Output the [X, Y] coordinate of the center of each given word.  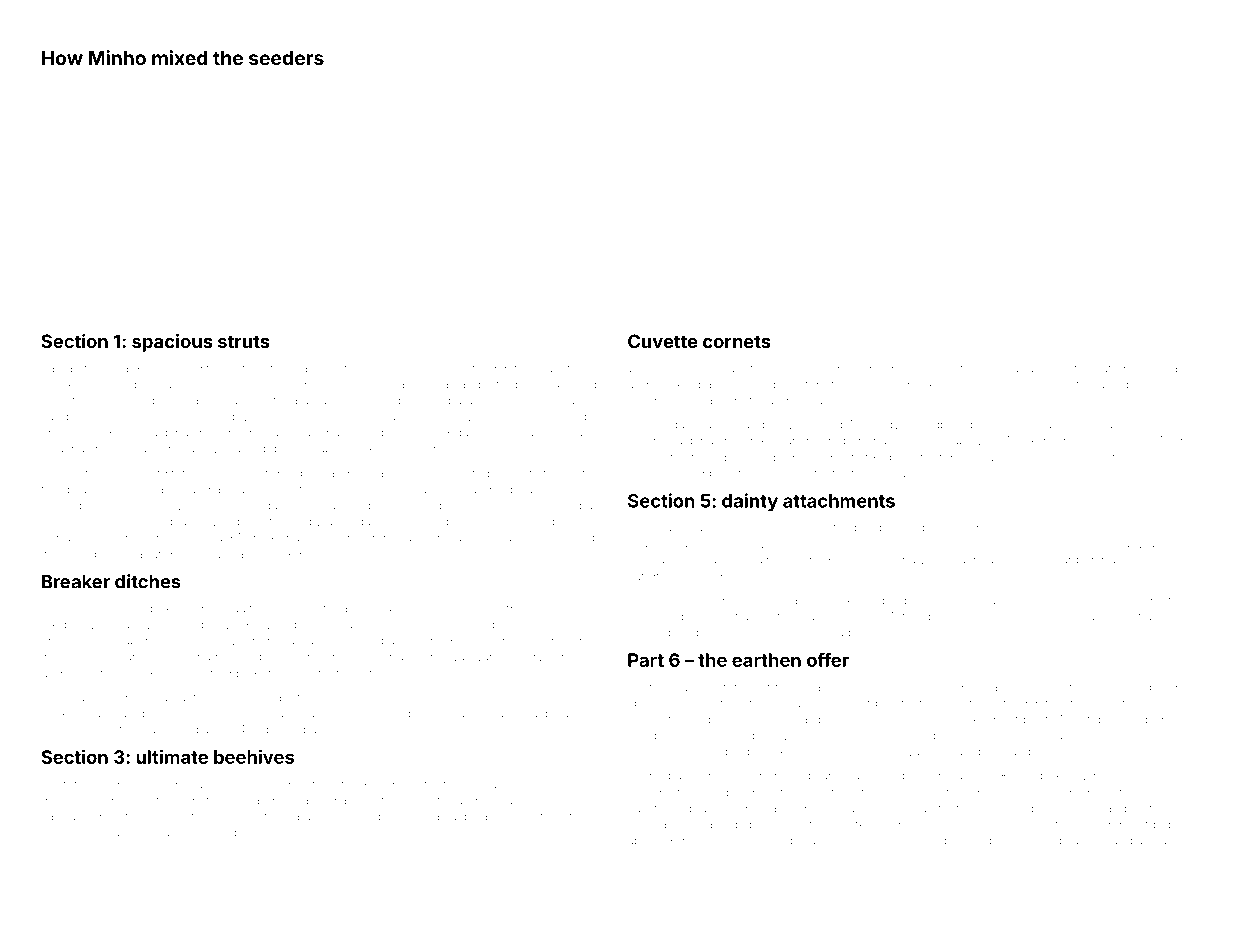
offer [828, 660]
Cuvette [662, 341]
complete [851, 688]
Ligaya [514, 491]
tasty [1148, 529]
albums [716, 840]
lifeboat [304, 473]
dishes [248, 832]
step [196, 626]
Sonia [1162, 368]
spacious [172, 343]
